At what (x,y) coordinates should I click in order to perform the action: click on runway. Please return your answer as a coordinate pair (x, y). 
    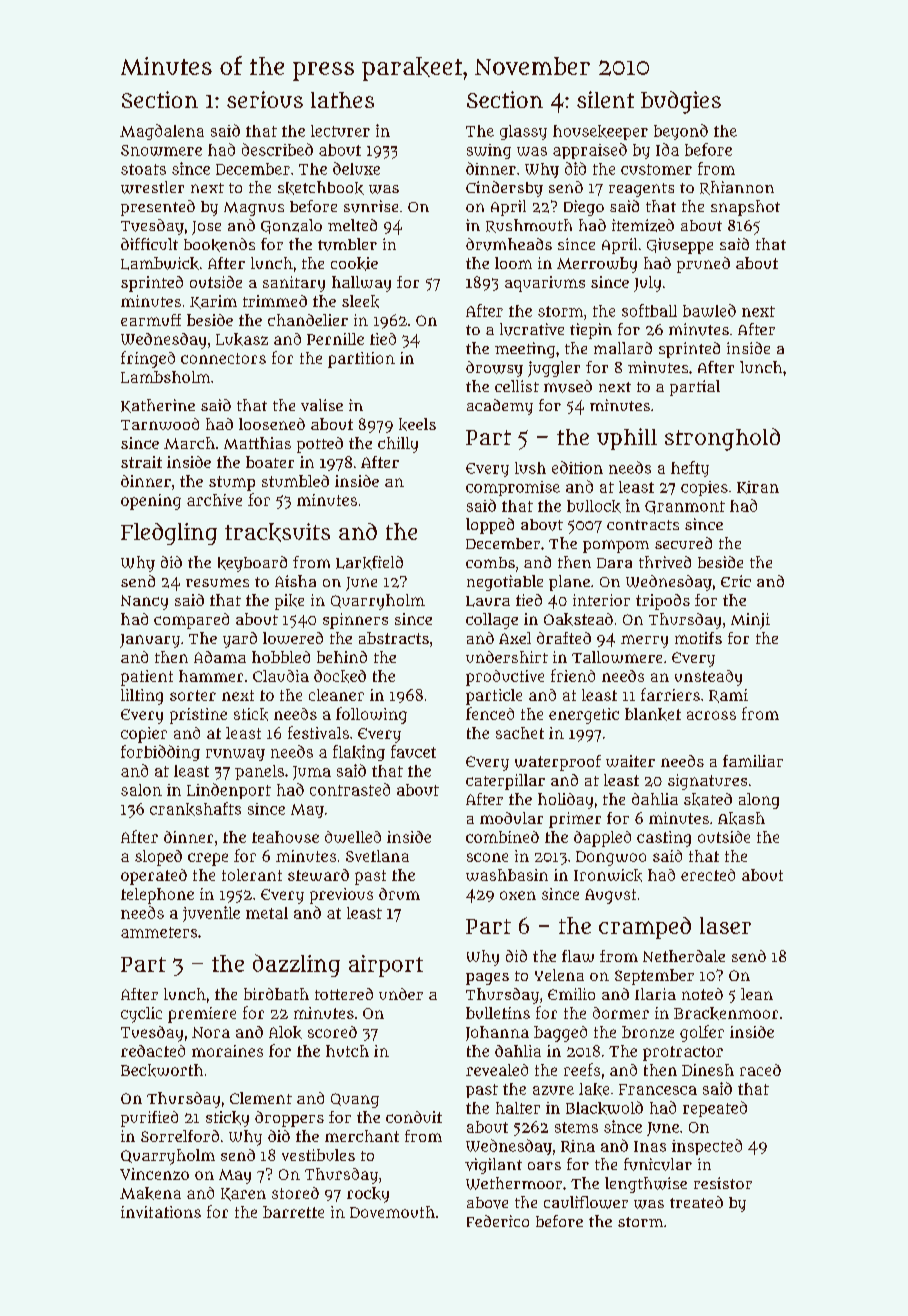
    Looking at the image, I should click on (235, 755).
